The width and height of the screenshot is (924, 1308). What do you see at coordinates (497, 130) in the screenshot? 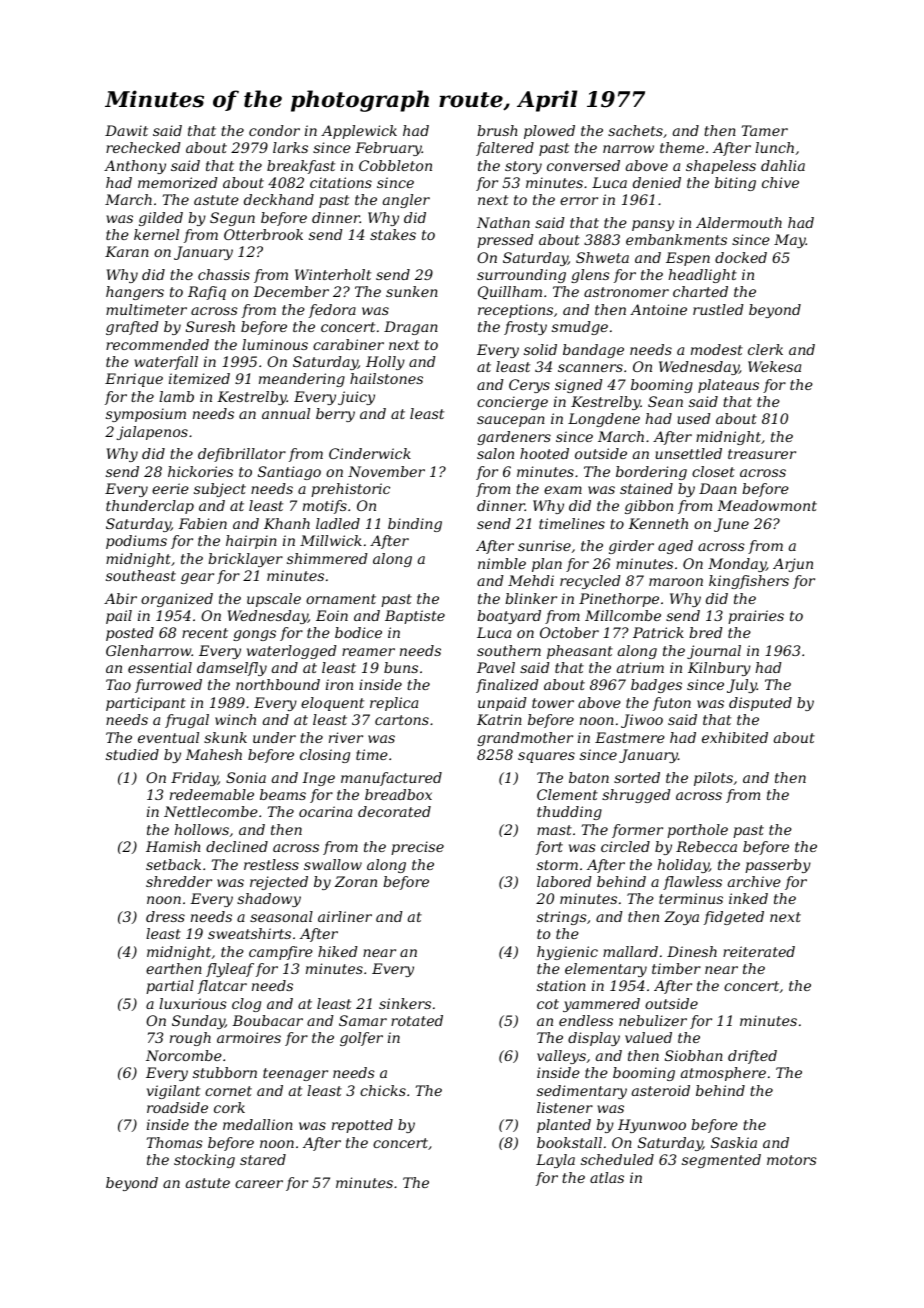
I see `brush` at bounding box center [497, 130].
